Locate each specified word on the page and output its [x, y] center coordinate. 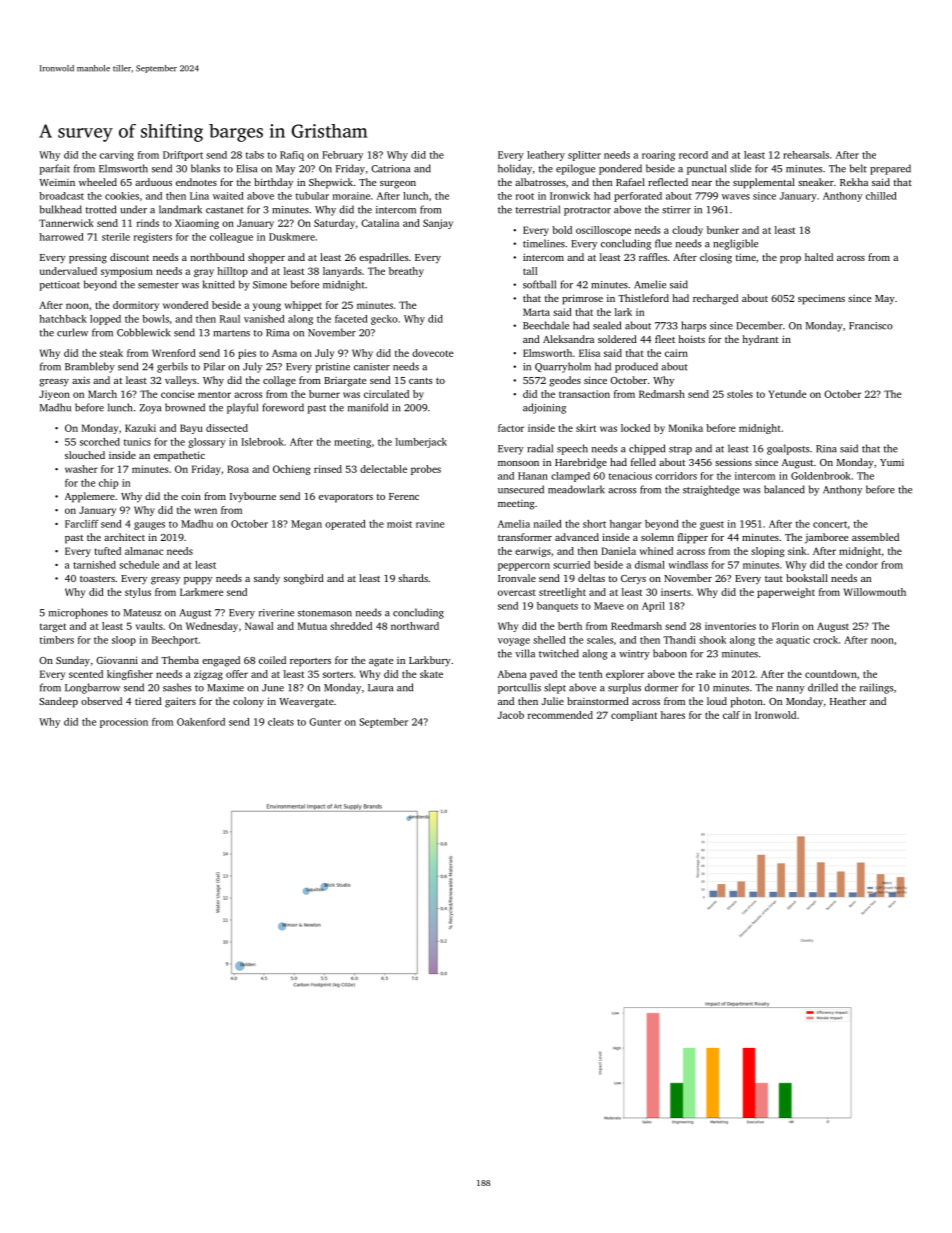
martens [231, 333]
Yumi [892, 462]
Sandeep [58, 702]
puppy [198, 581]
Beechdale [546, 325]
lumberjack [421, 443]
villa [525, 653]
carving [117, 156]
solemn [657, 537]
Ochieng [291, 470]
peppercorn [524, 567]
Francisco [871, 326]
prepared [890, 169]
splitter [584, 156]
